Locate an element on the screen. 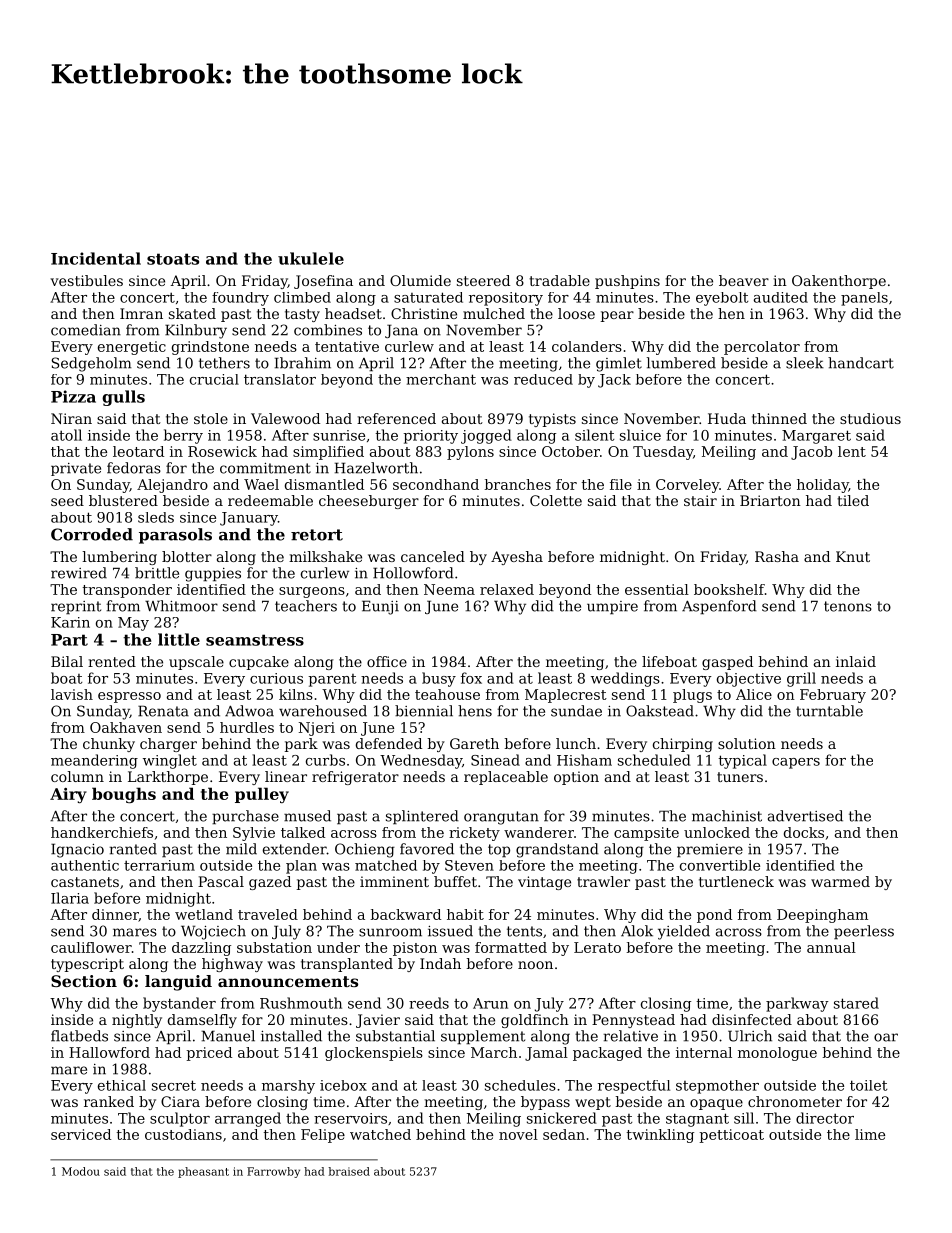 The width and height of the screenshot is (952, 1233). panels is located at coordinates (864, 299).
